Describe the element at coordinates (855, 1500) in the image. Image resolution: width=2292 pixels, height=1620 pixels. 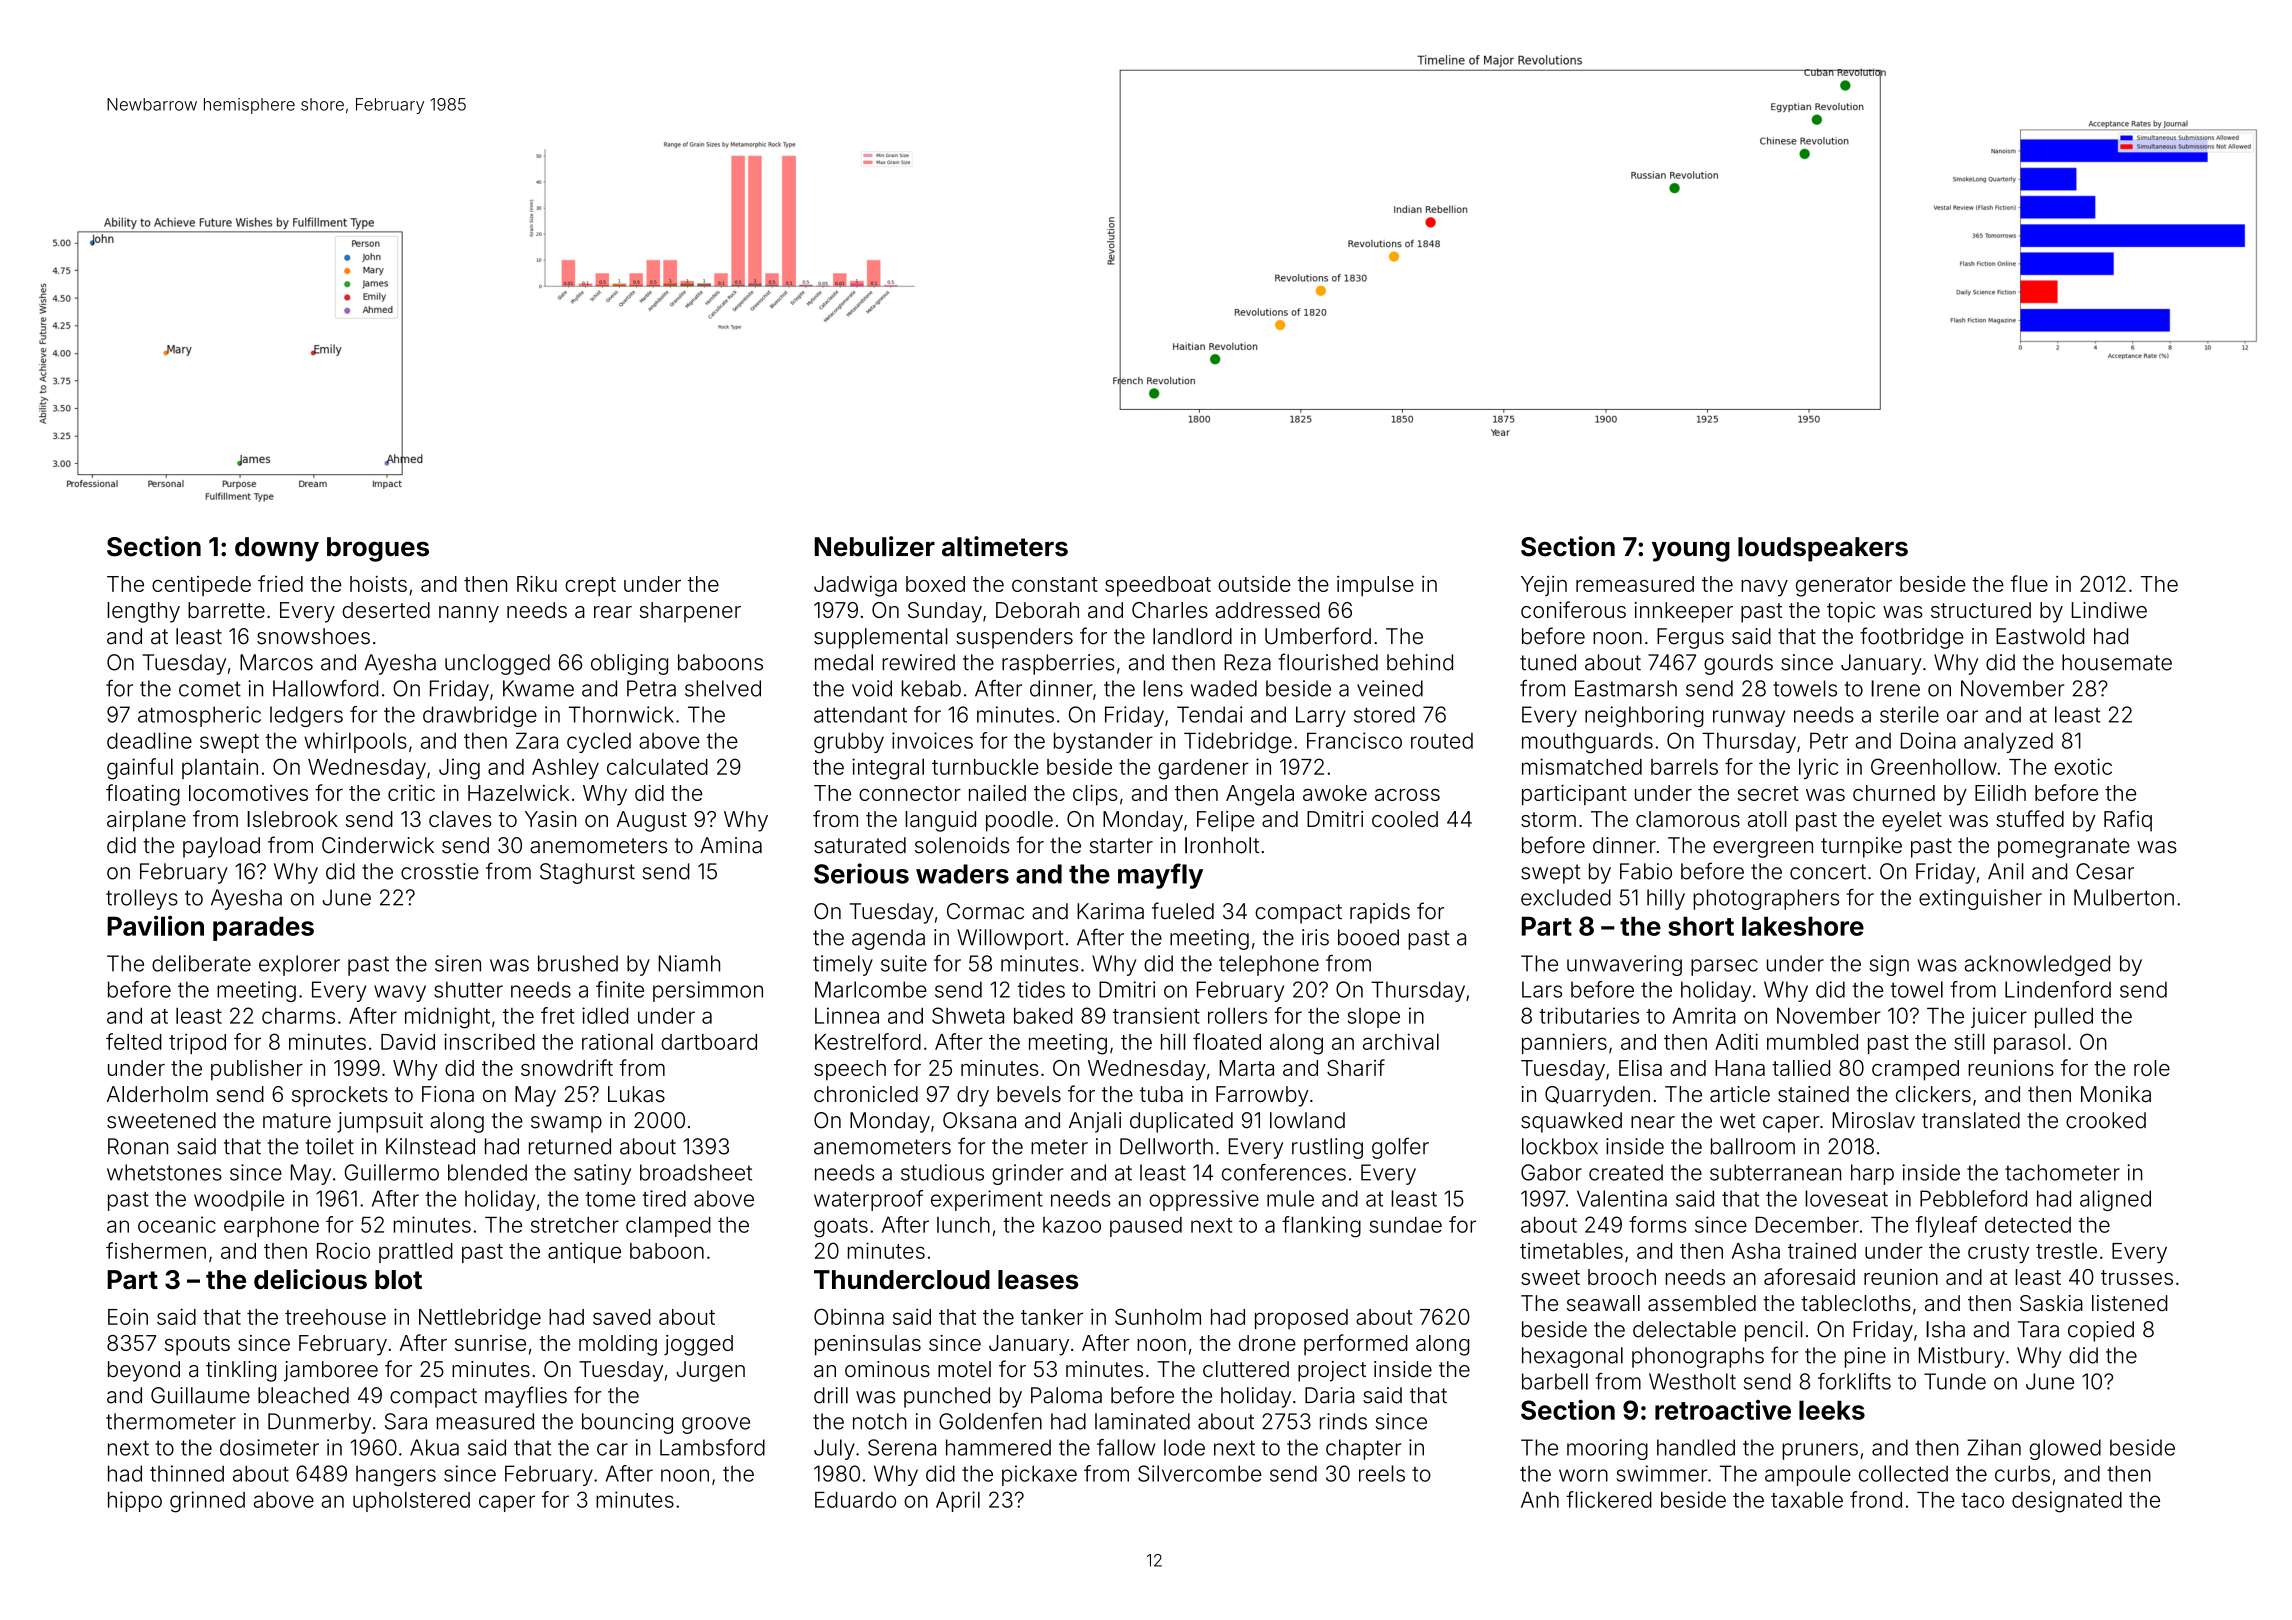
I see `Eduardo` at that location.
